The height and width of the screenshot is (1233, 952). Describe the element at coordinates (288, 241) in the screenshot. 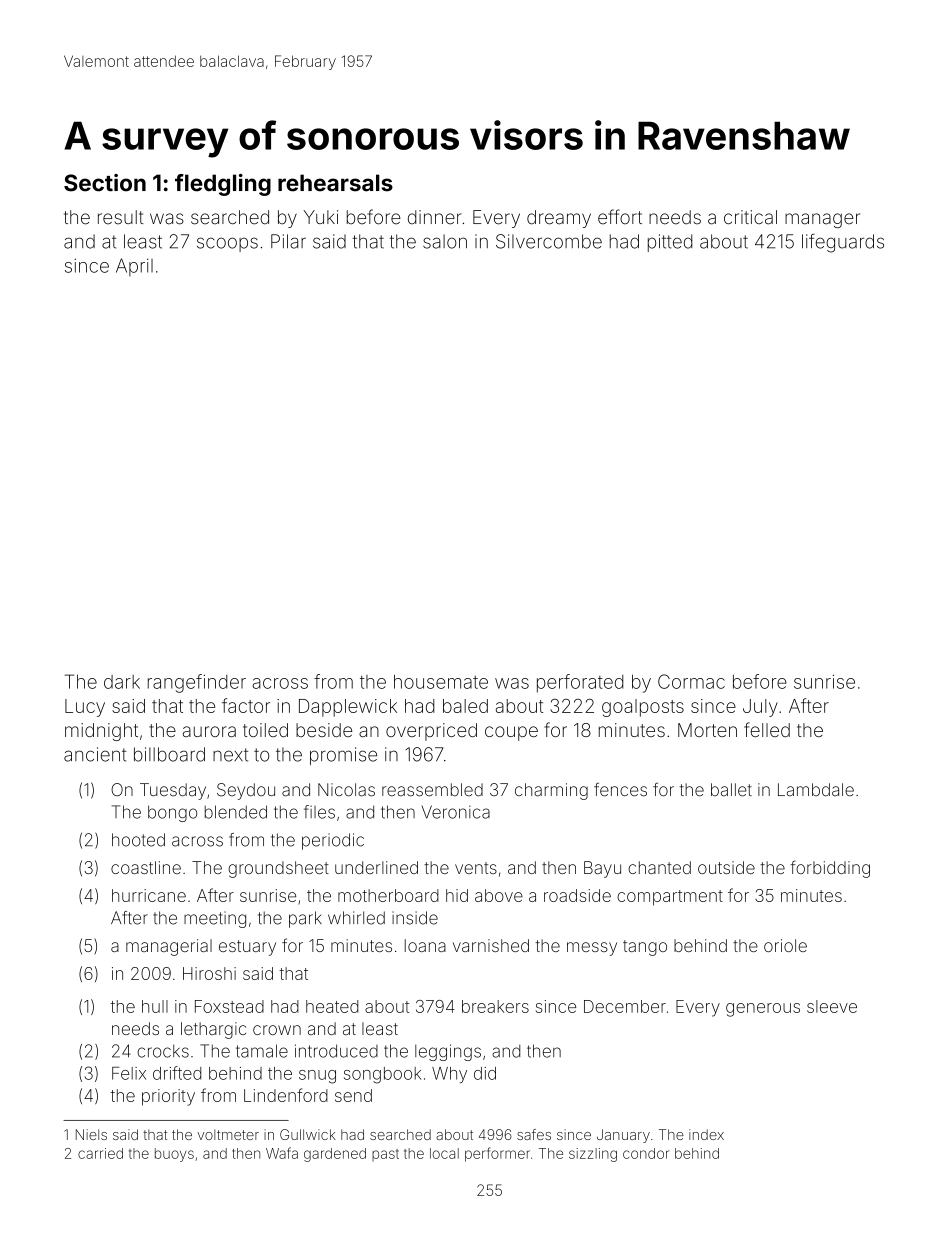

I see `Pilar` at that location.
